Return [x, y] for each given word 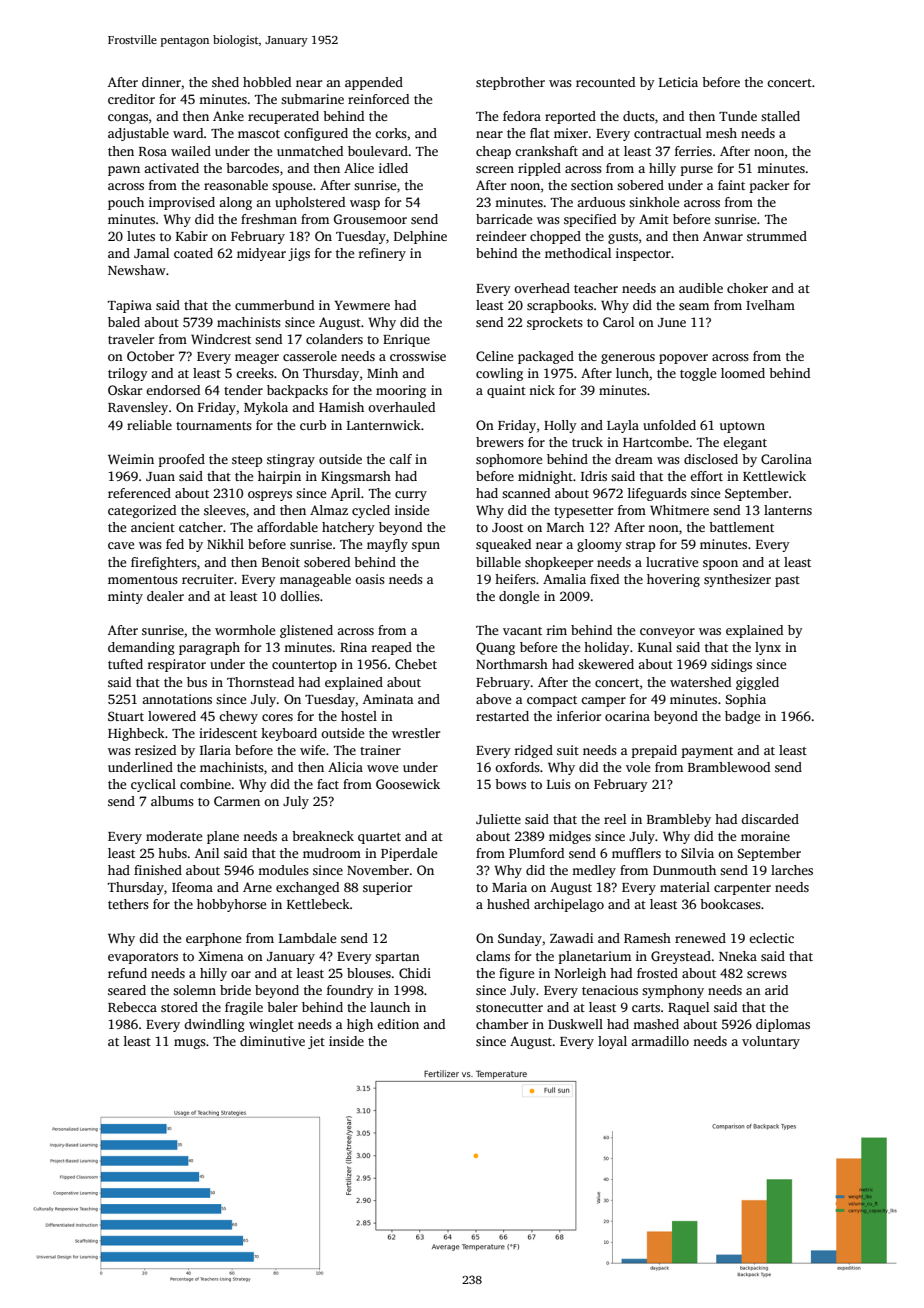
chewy [238, 717]
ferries [693, 151]
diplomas [783, 1025]
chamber [502, 1024]
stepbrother [510, 83]
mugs [190, 1044]
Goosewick [408, 784]
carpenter [742, 889]
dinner [161, 82]
